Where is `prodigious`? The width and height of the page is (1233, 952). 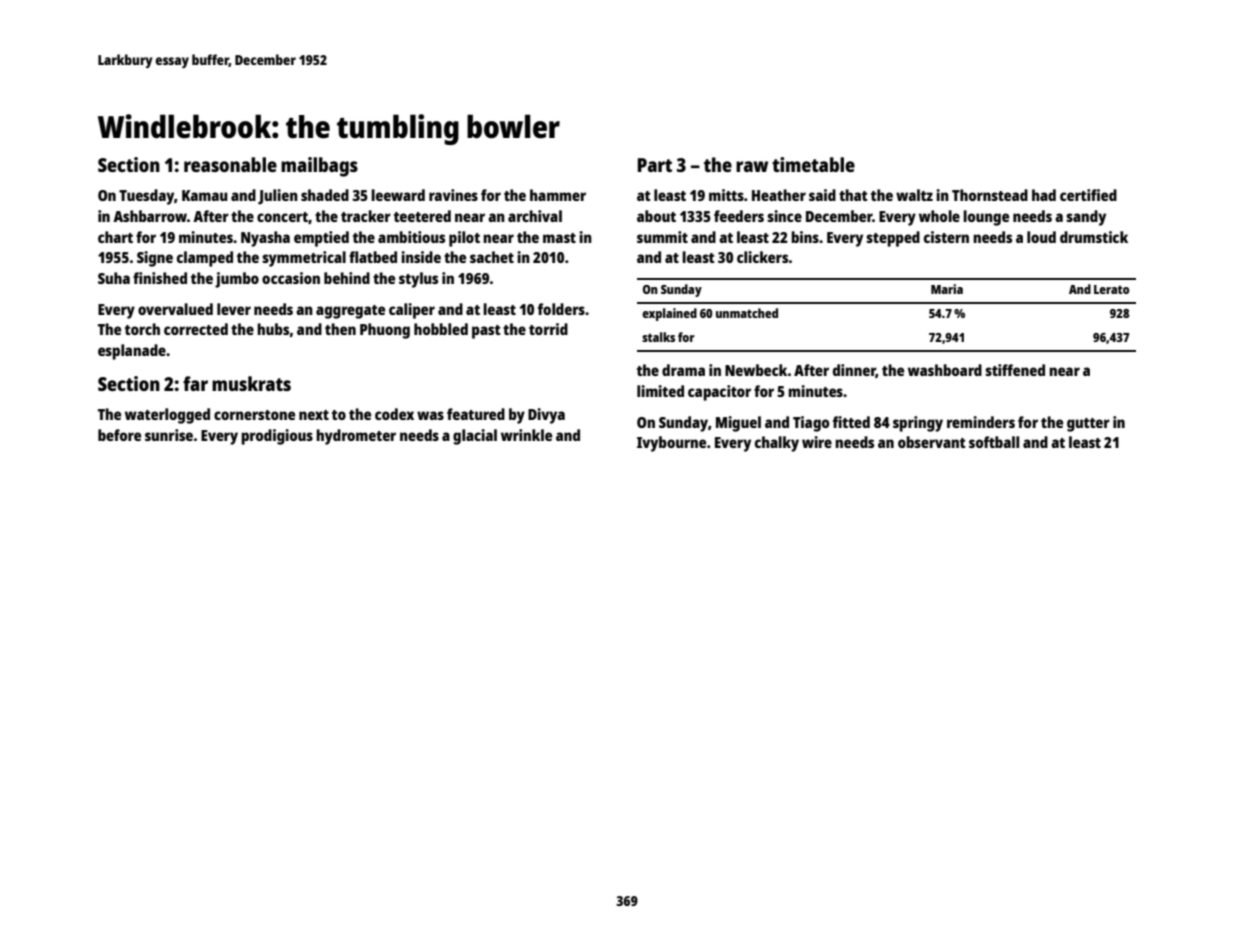
prodigious is located at coordinates (277, 437).
